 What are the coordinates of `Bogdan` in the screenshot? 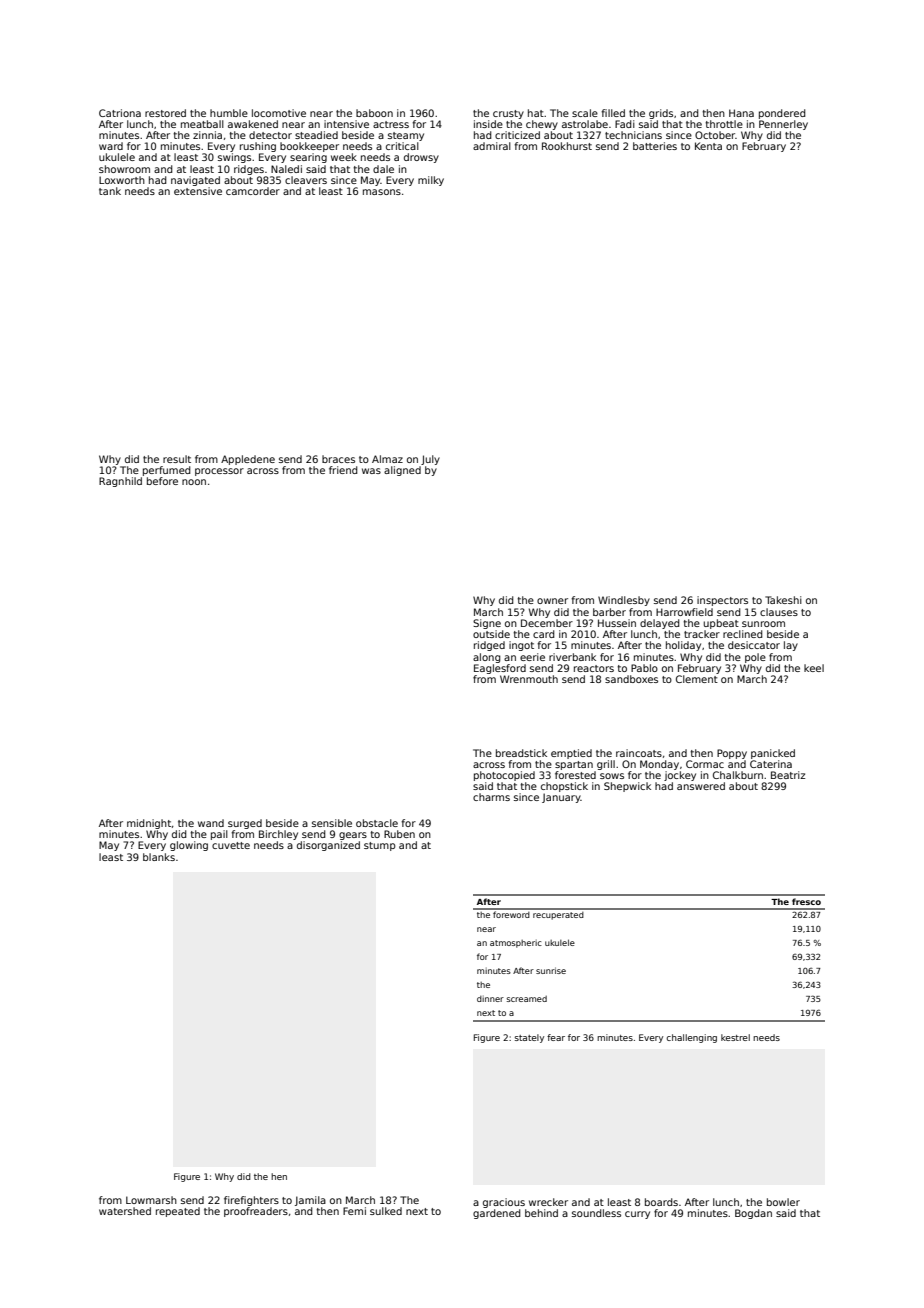 It's located at (753, 1214).
